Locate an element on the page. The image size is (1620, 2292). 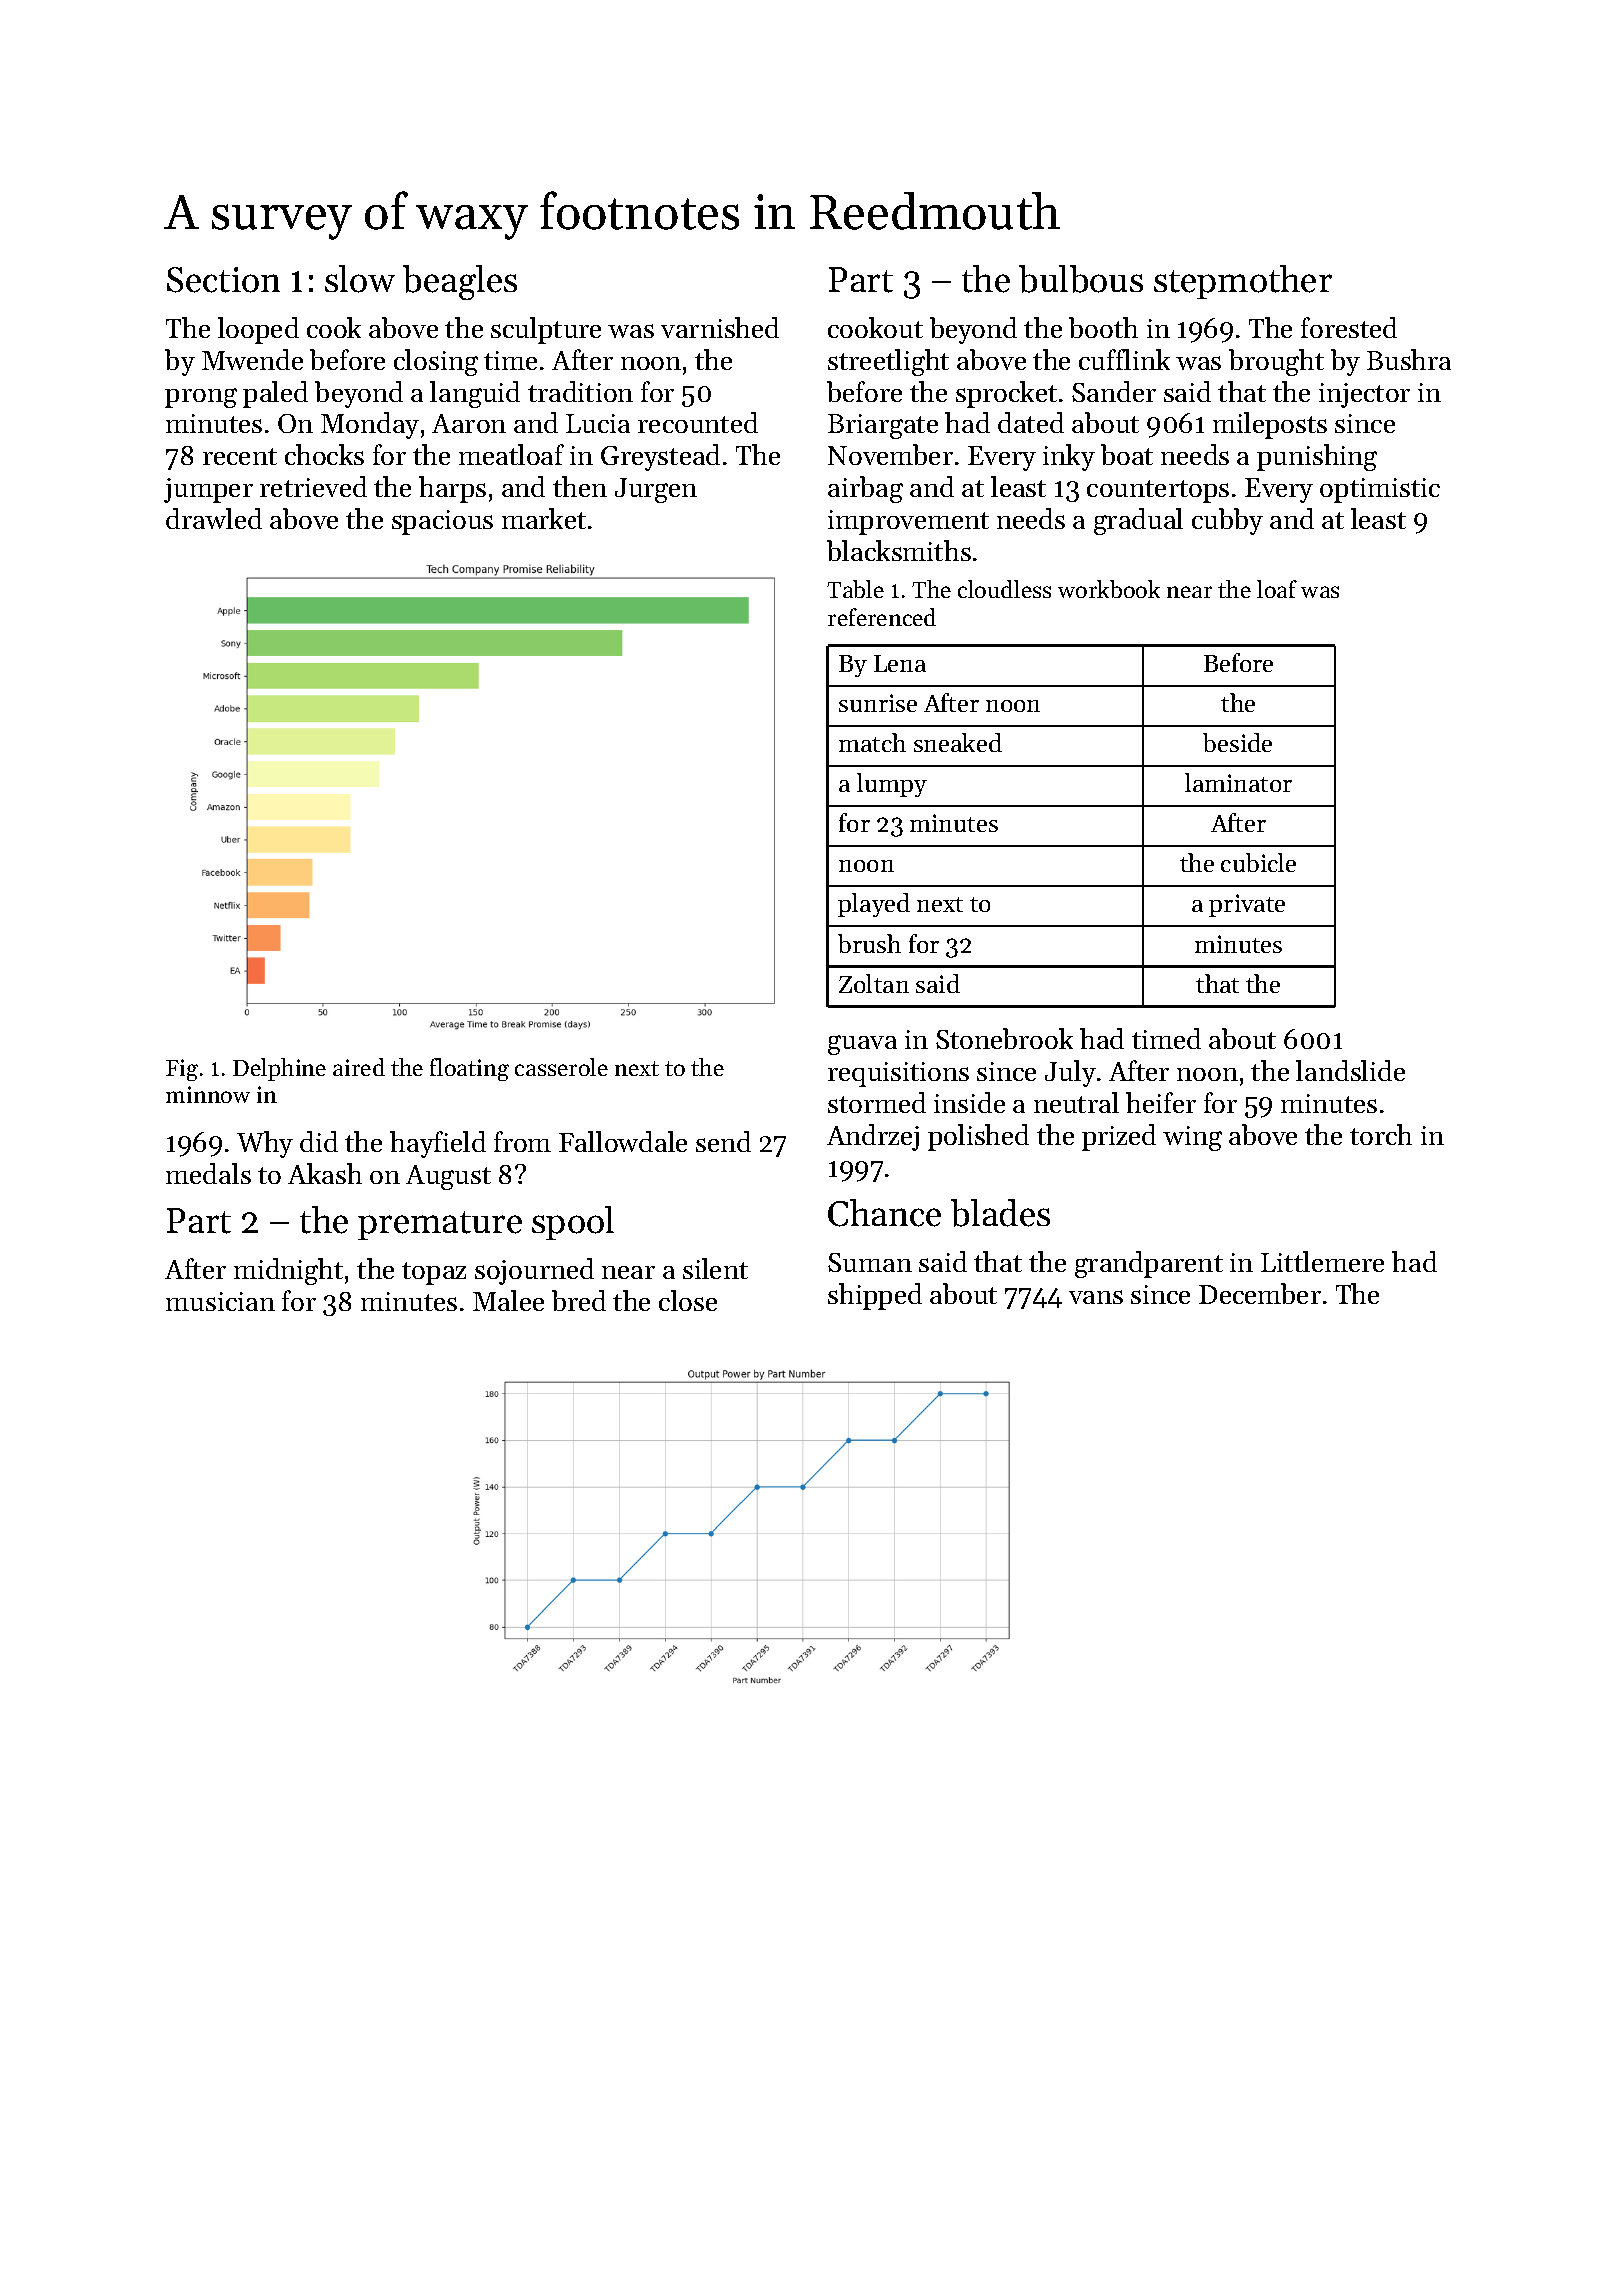
recent is located at coordinates (240, 456).
